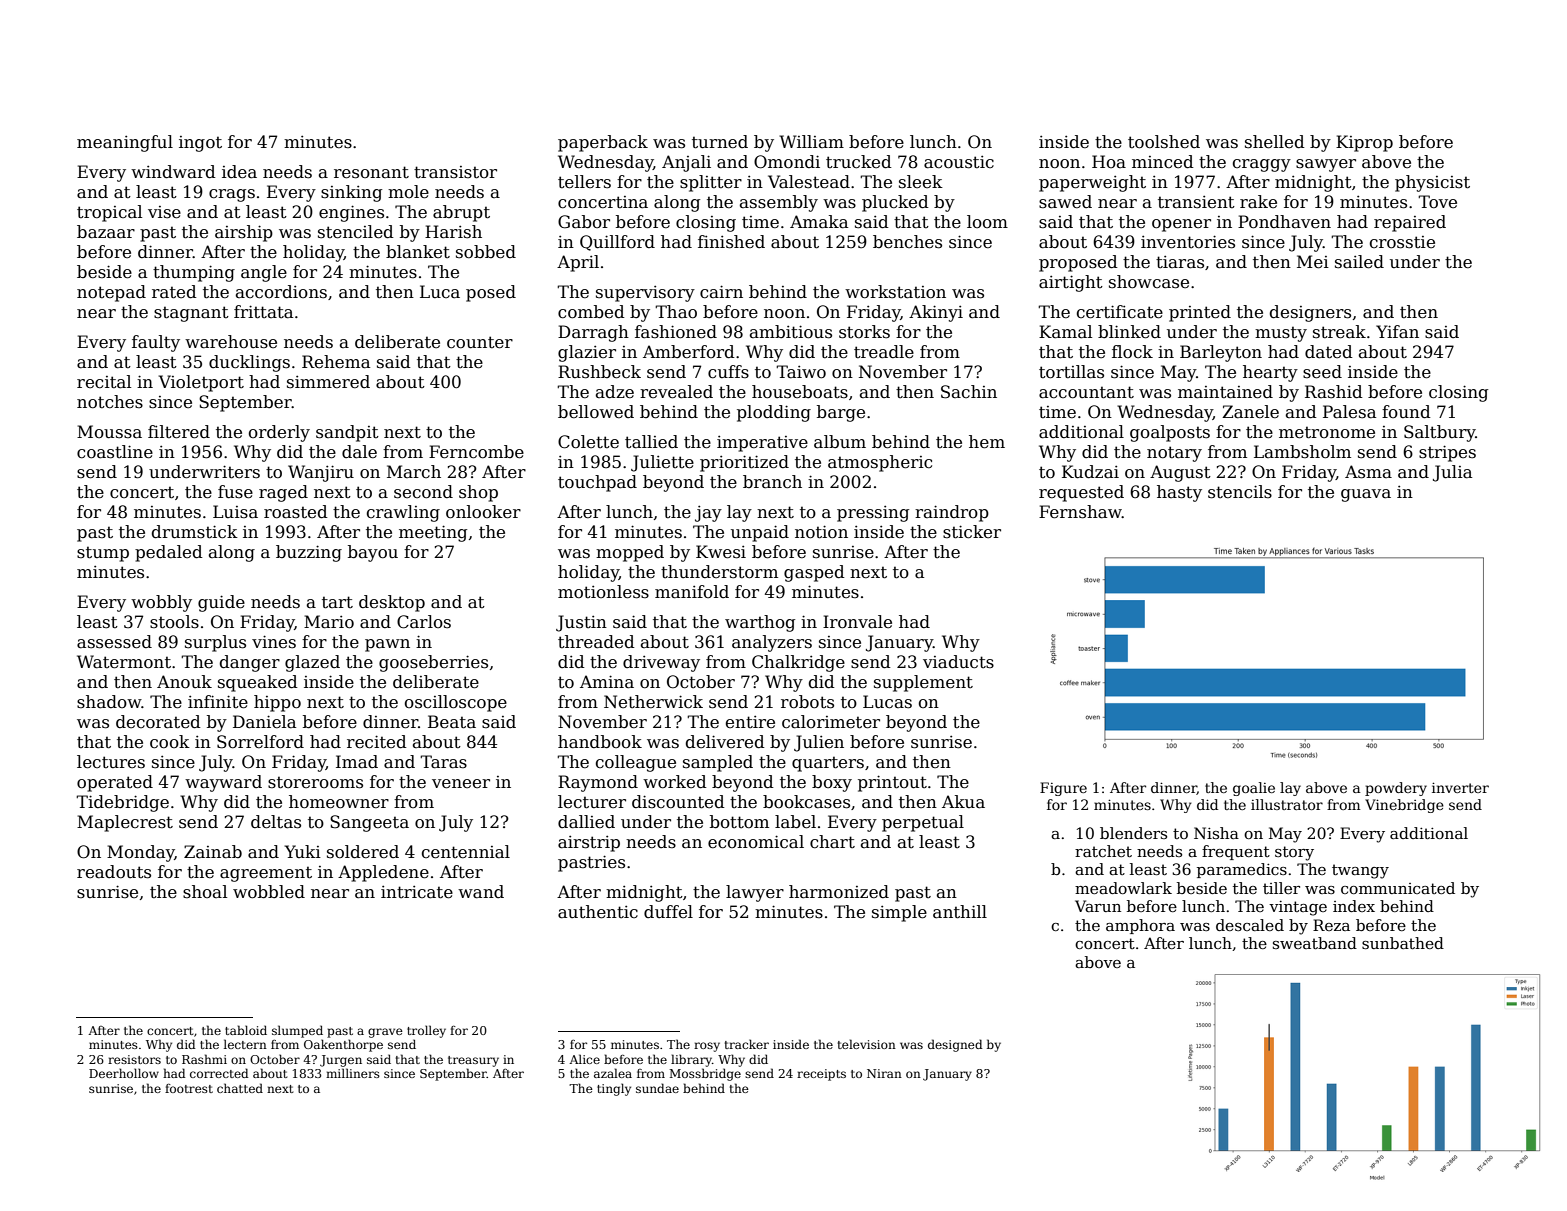  I want to click on tingly, so click(614, 1089).
